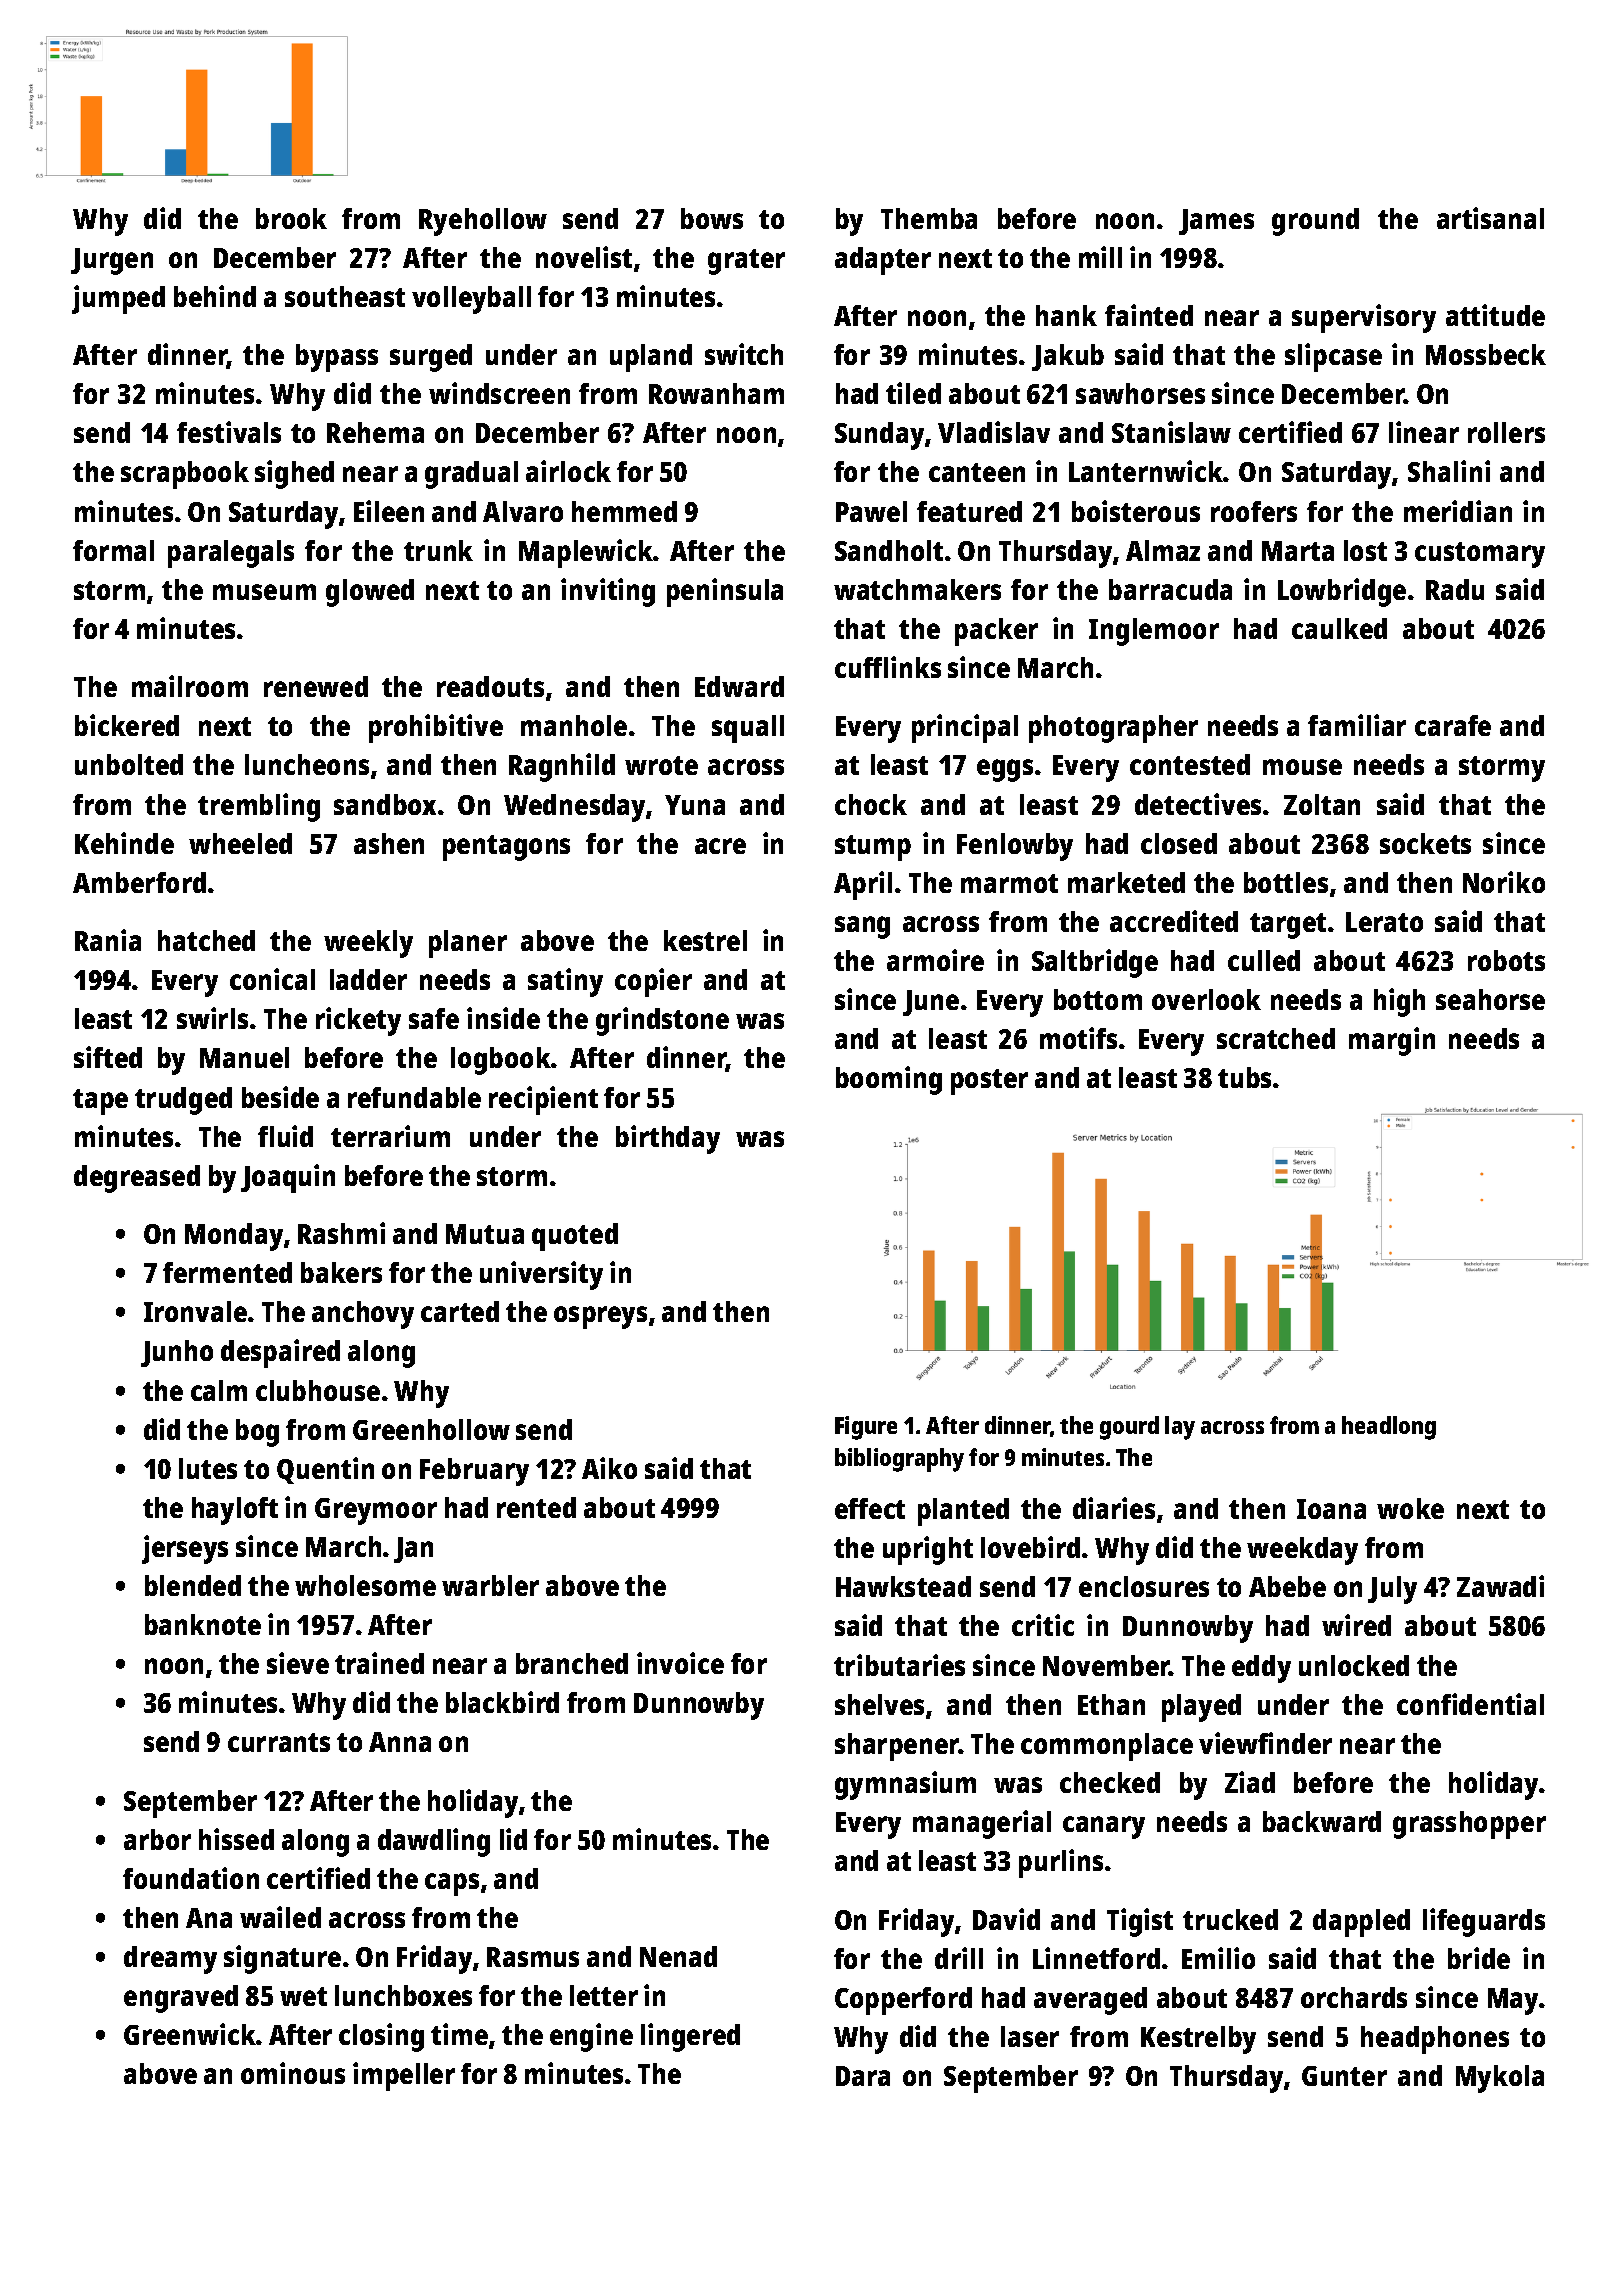  I want to click on Greymoor, so click(376, 1511).
